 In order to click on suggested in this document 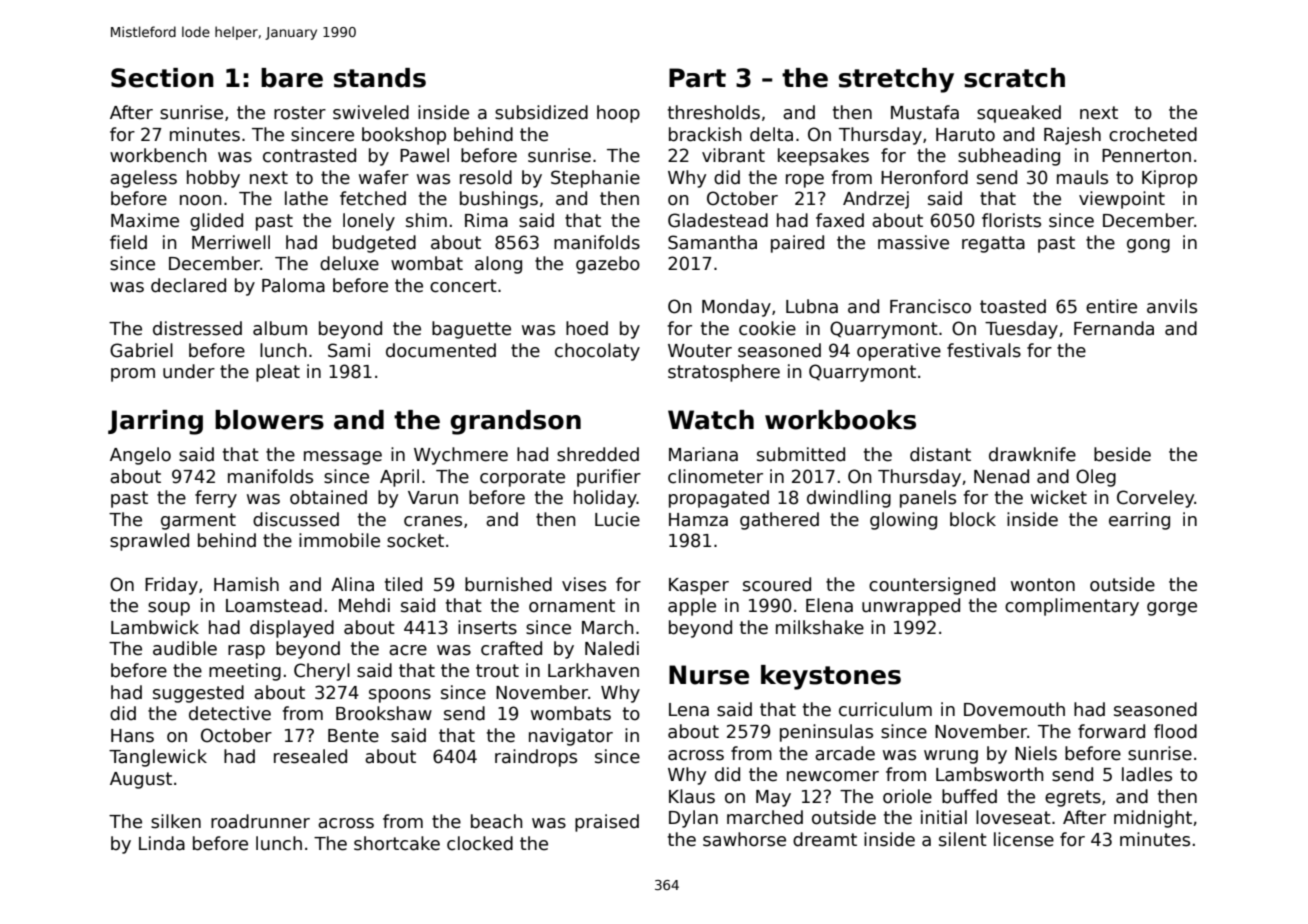, I will do `click(198, 694)`.
